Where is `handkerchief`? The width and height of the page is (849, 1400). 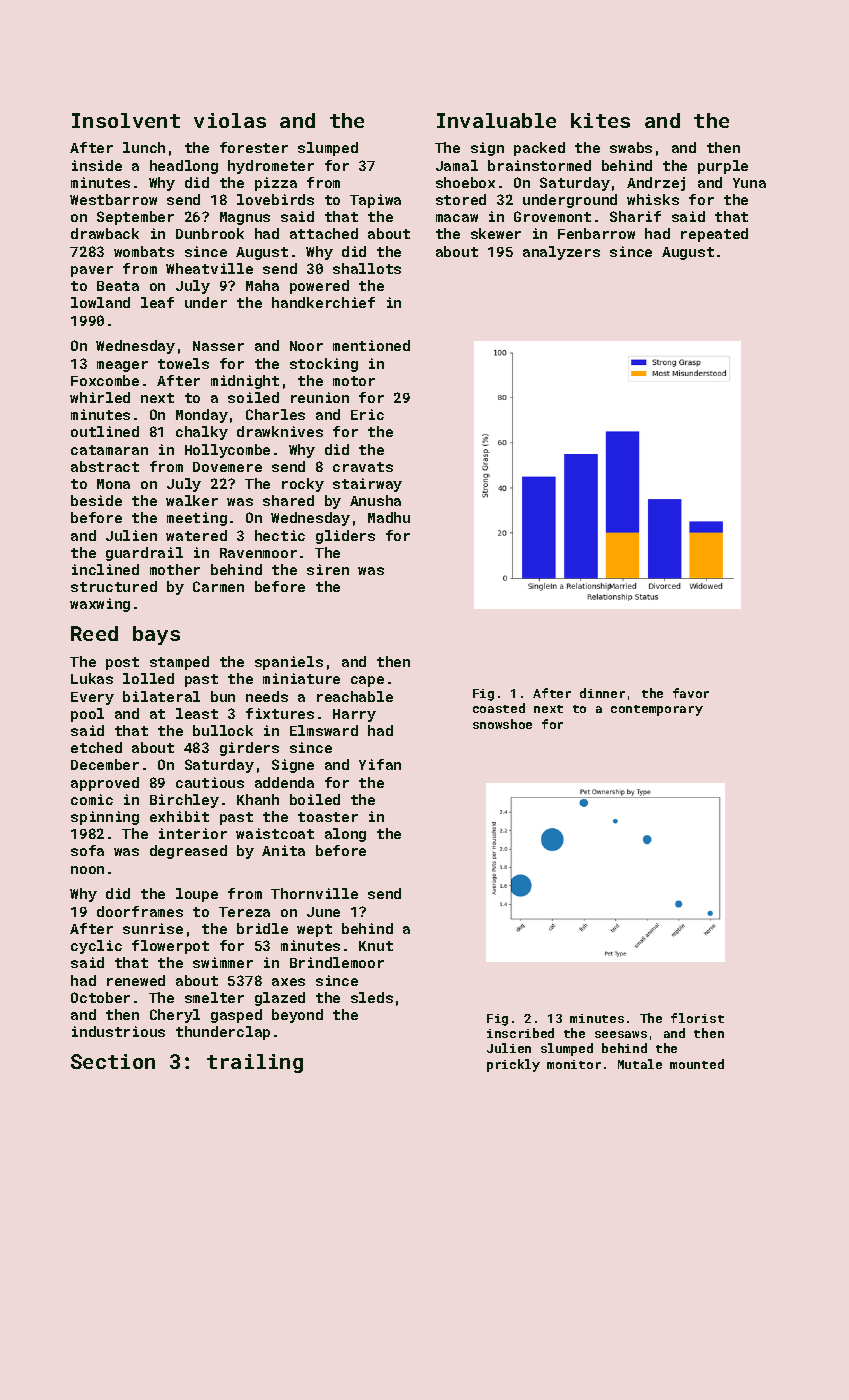
handkerchief is located at coordinates (323, 302).
